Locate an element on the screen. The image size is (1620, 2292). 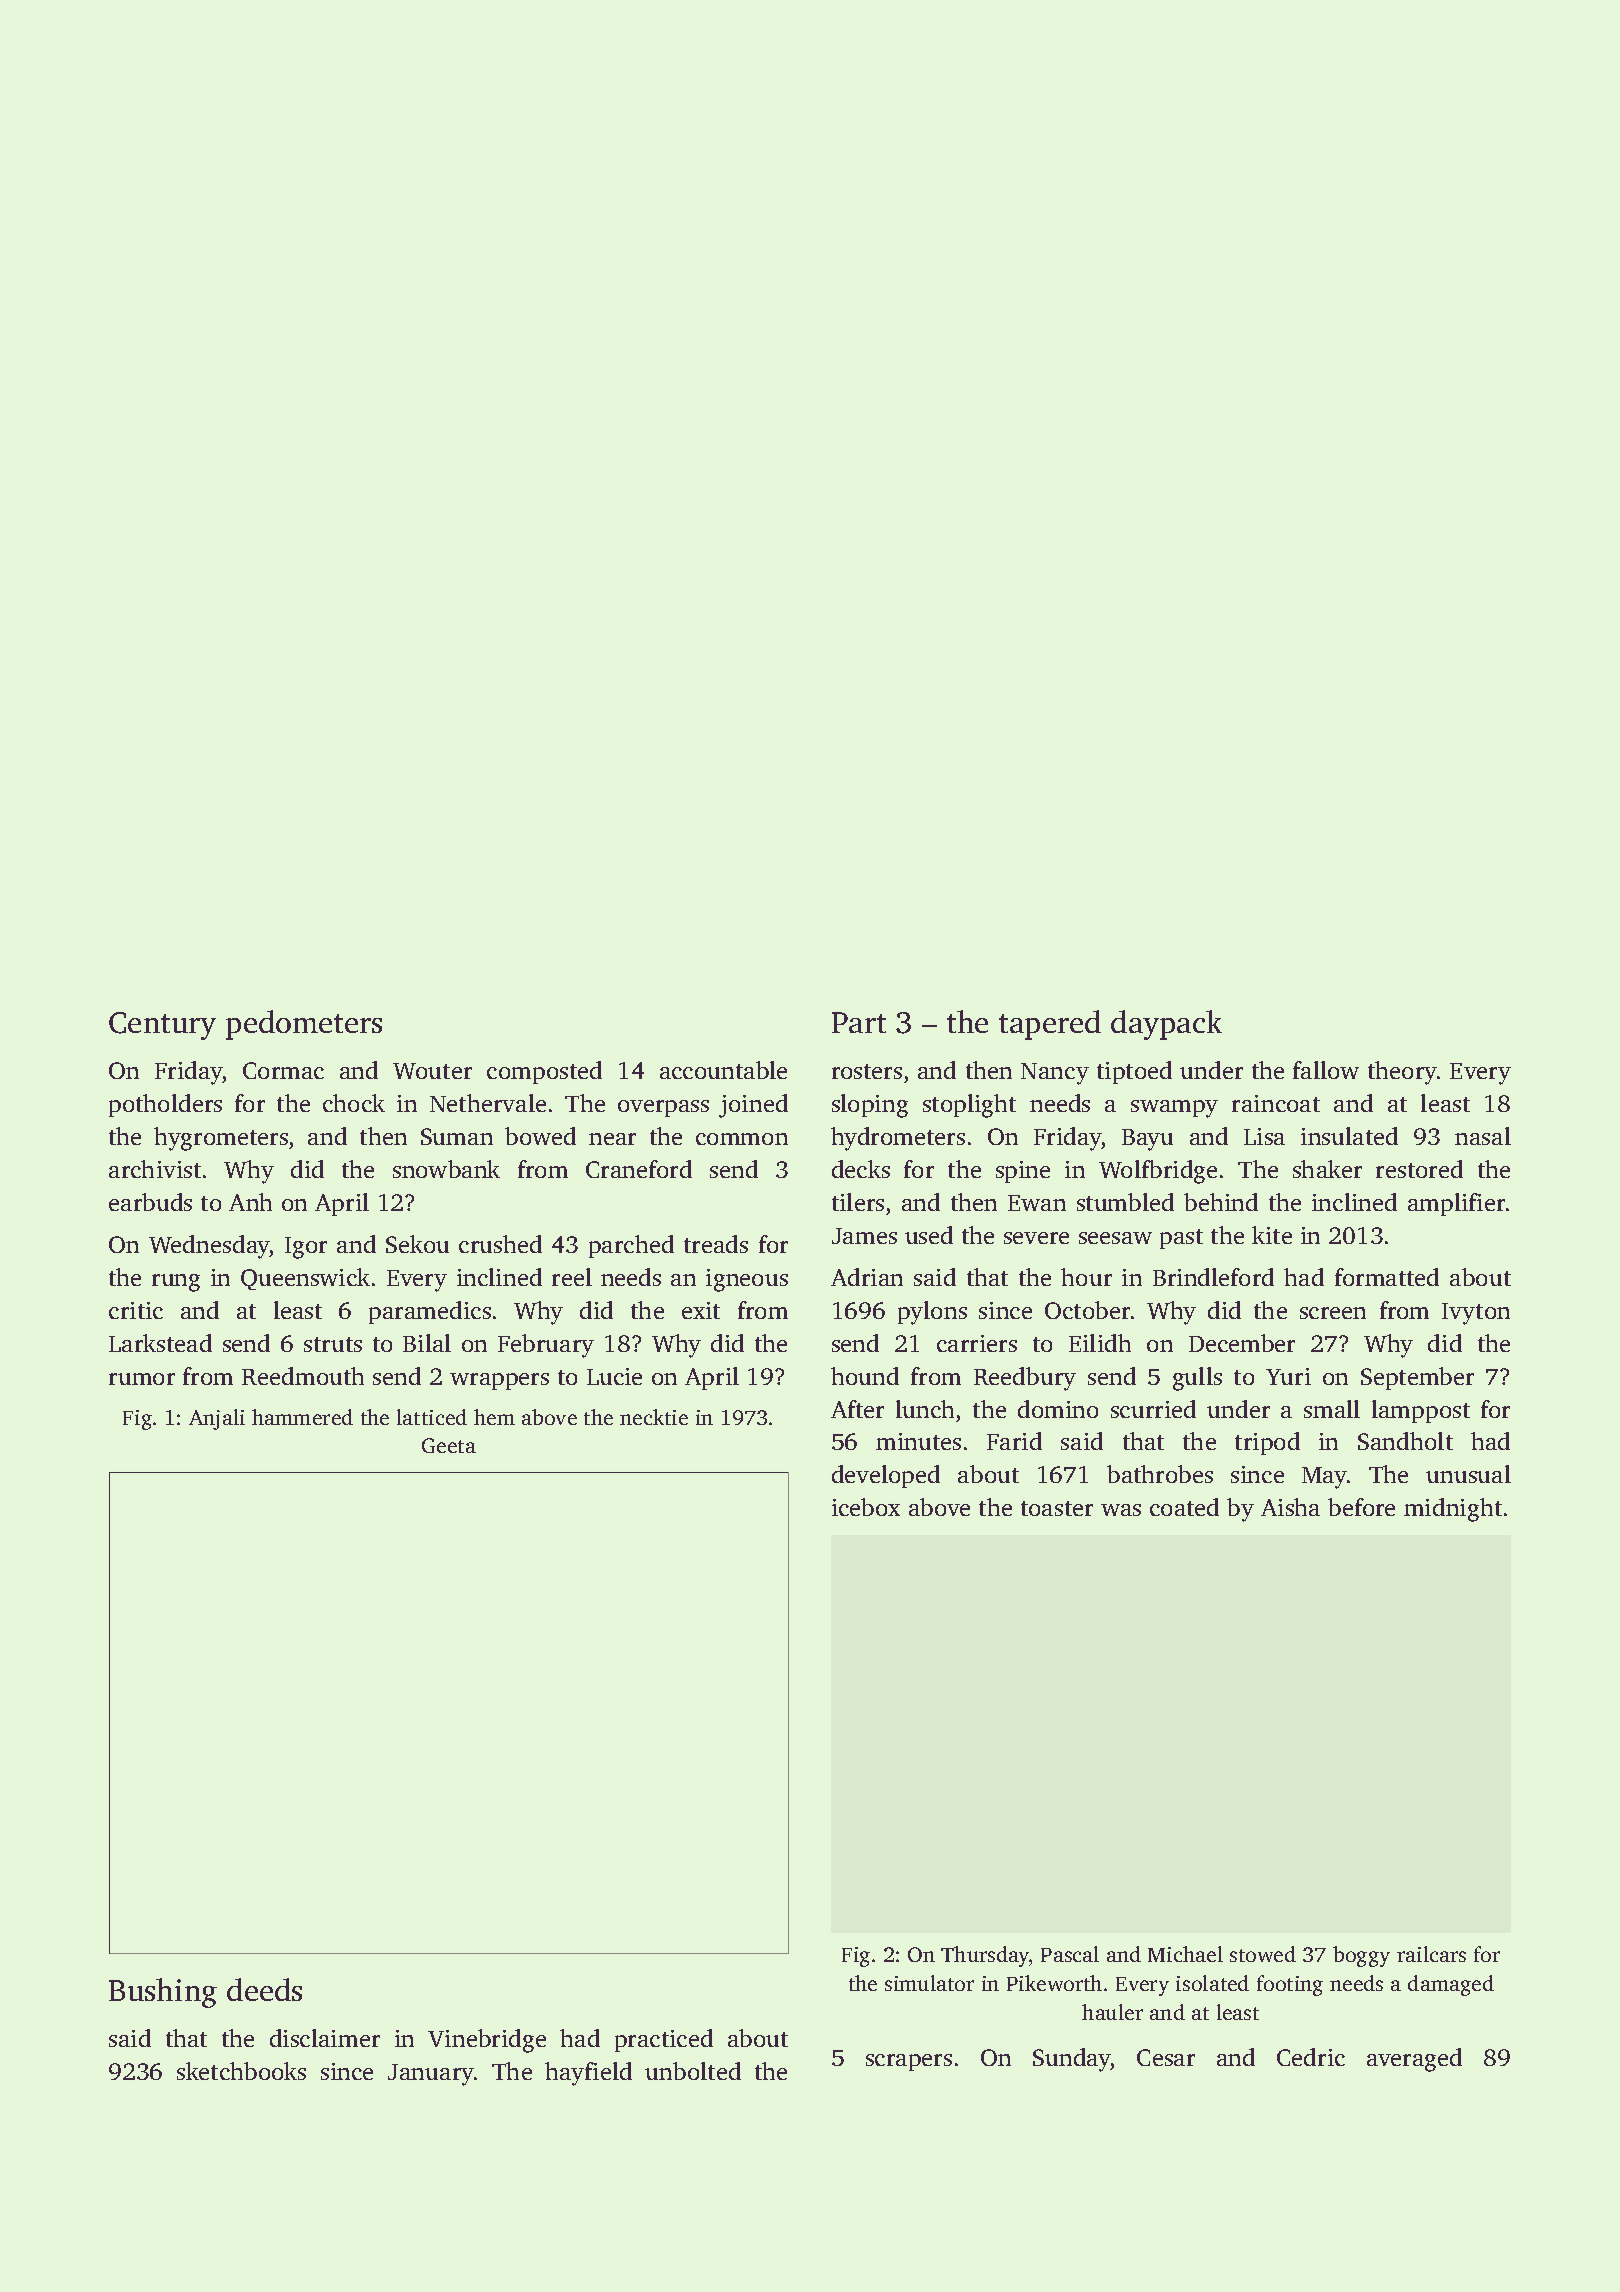
Bilal is located at coordinates (427, 1343).
